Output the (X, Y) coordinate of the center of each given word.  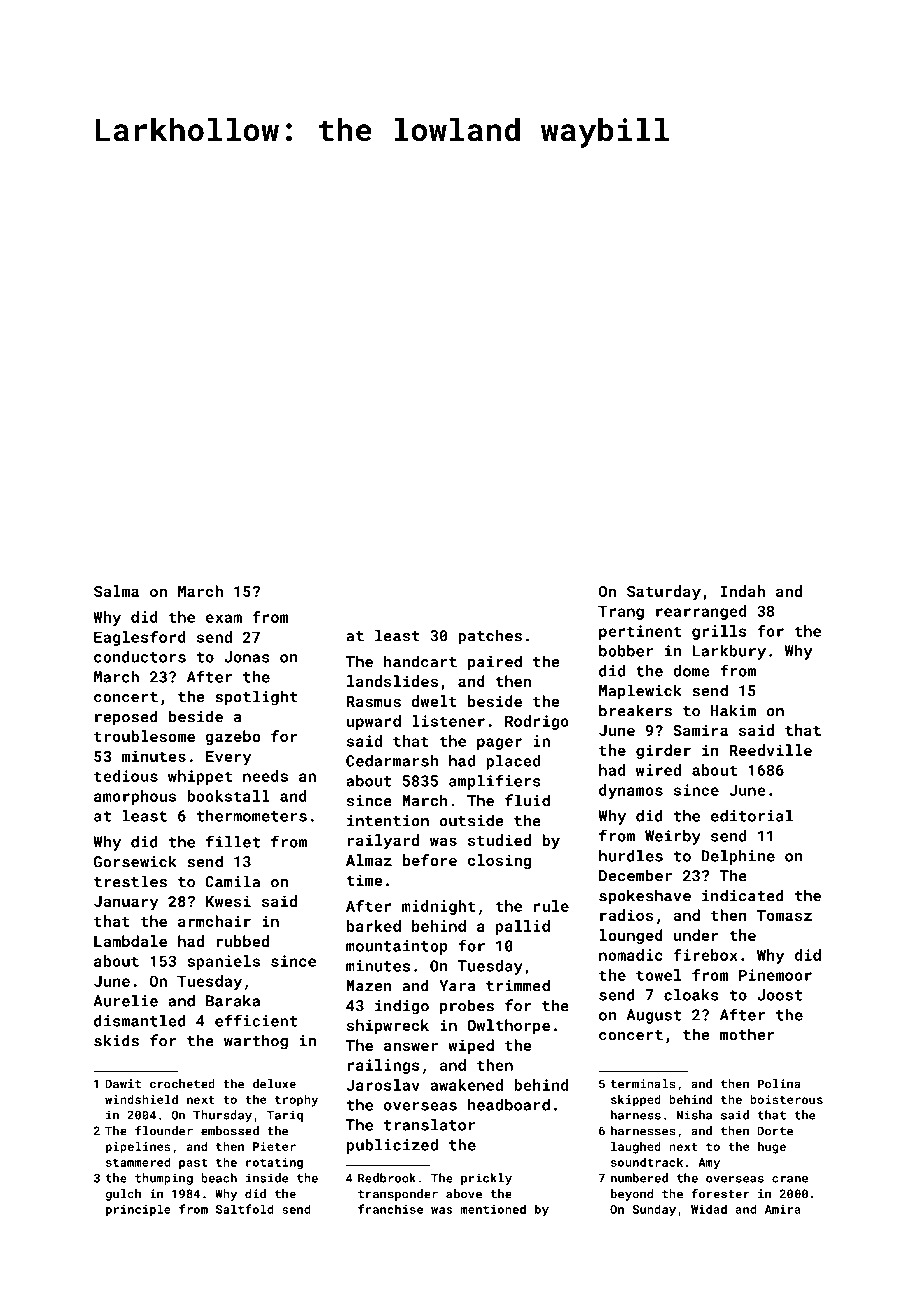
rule (551, 906)
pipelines (138, 1148)
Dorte (775, 1131)
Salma (116, 591)
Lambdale (130, 941)
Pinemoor (775, 975)
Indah (743, 591)
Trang (621, 612)
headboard (509, 1105)
